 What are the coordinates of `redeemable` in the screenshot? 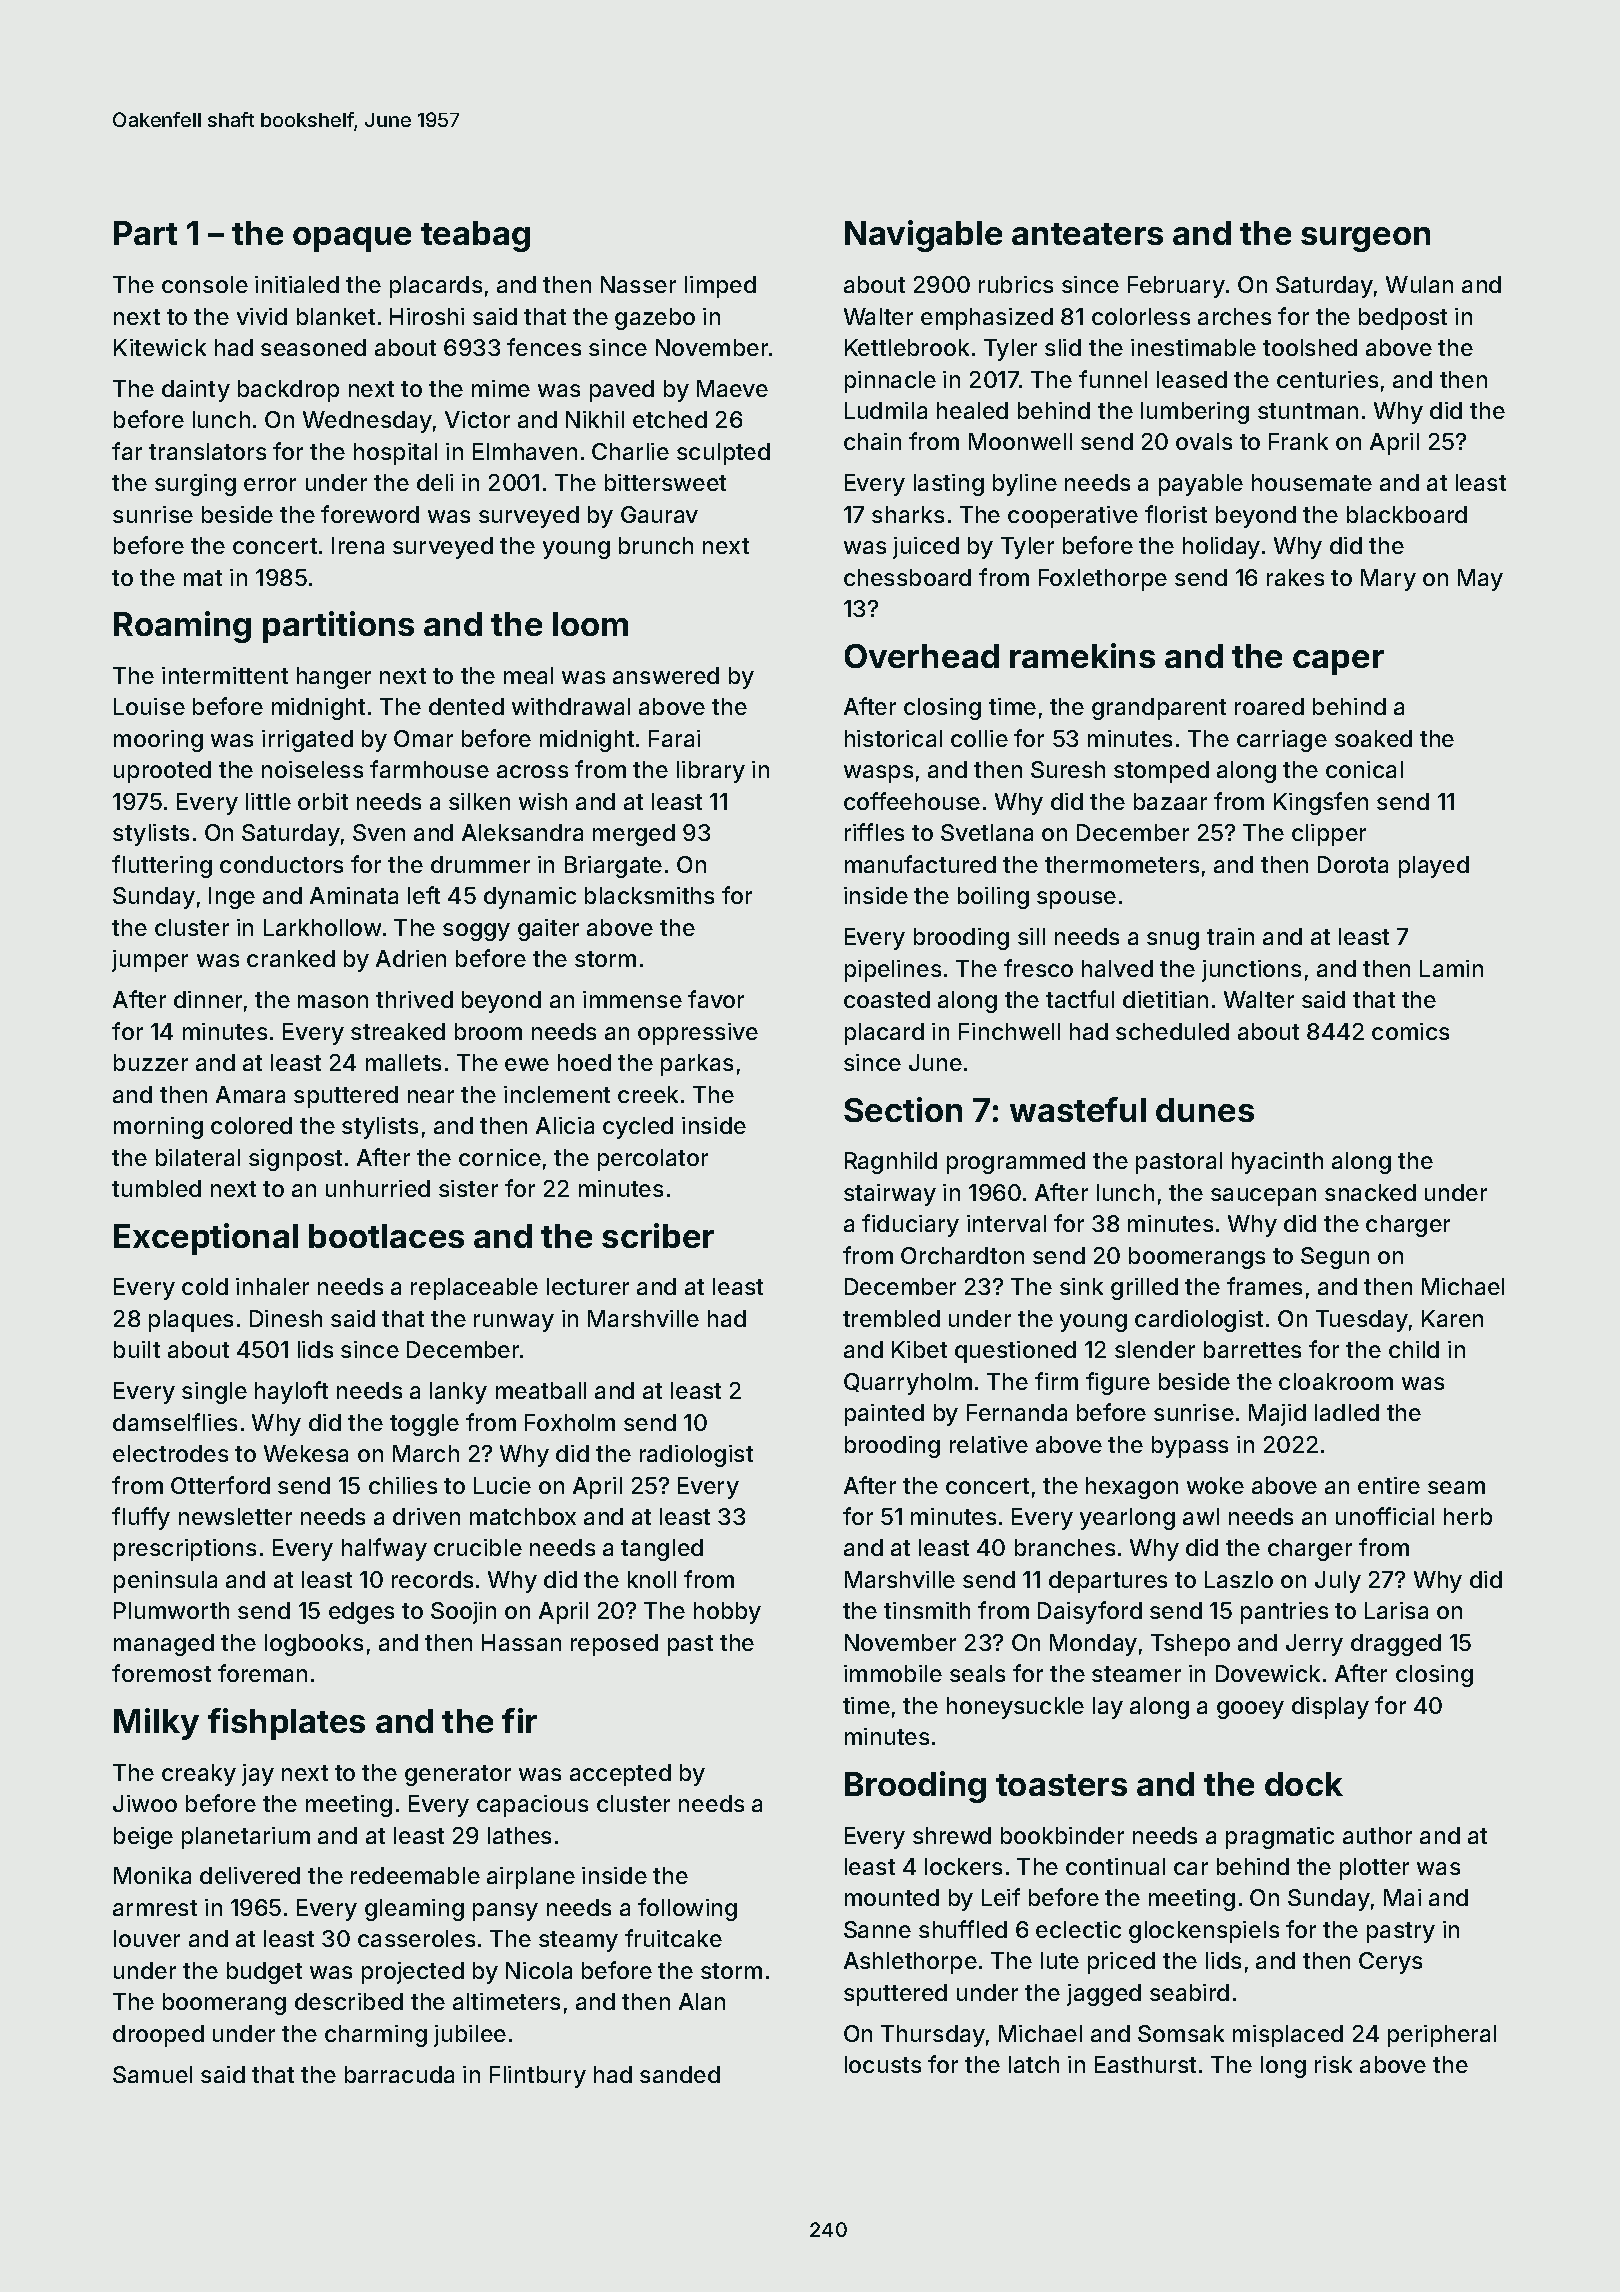 It's located at (415, 1875).
